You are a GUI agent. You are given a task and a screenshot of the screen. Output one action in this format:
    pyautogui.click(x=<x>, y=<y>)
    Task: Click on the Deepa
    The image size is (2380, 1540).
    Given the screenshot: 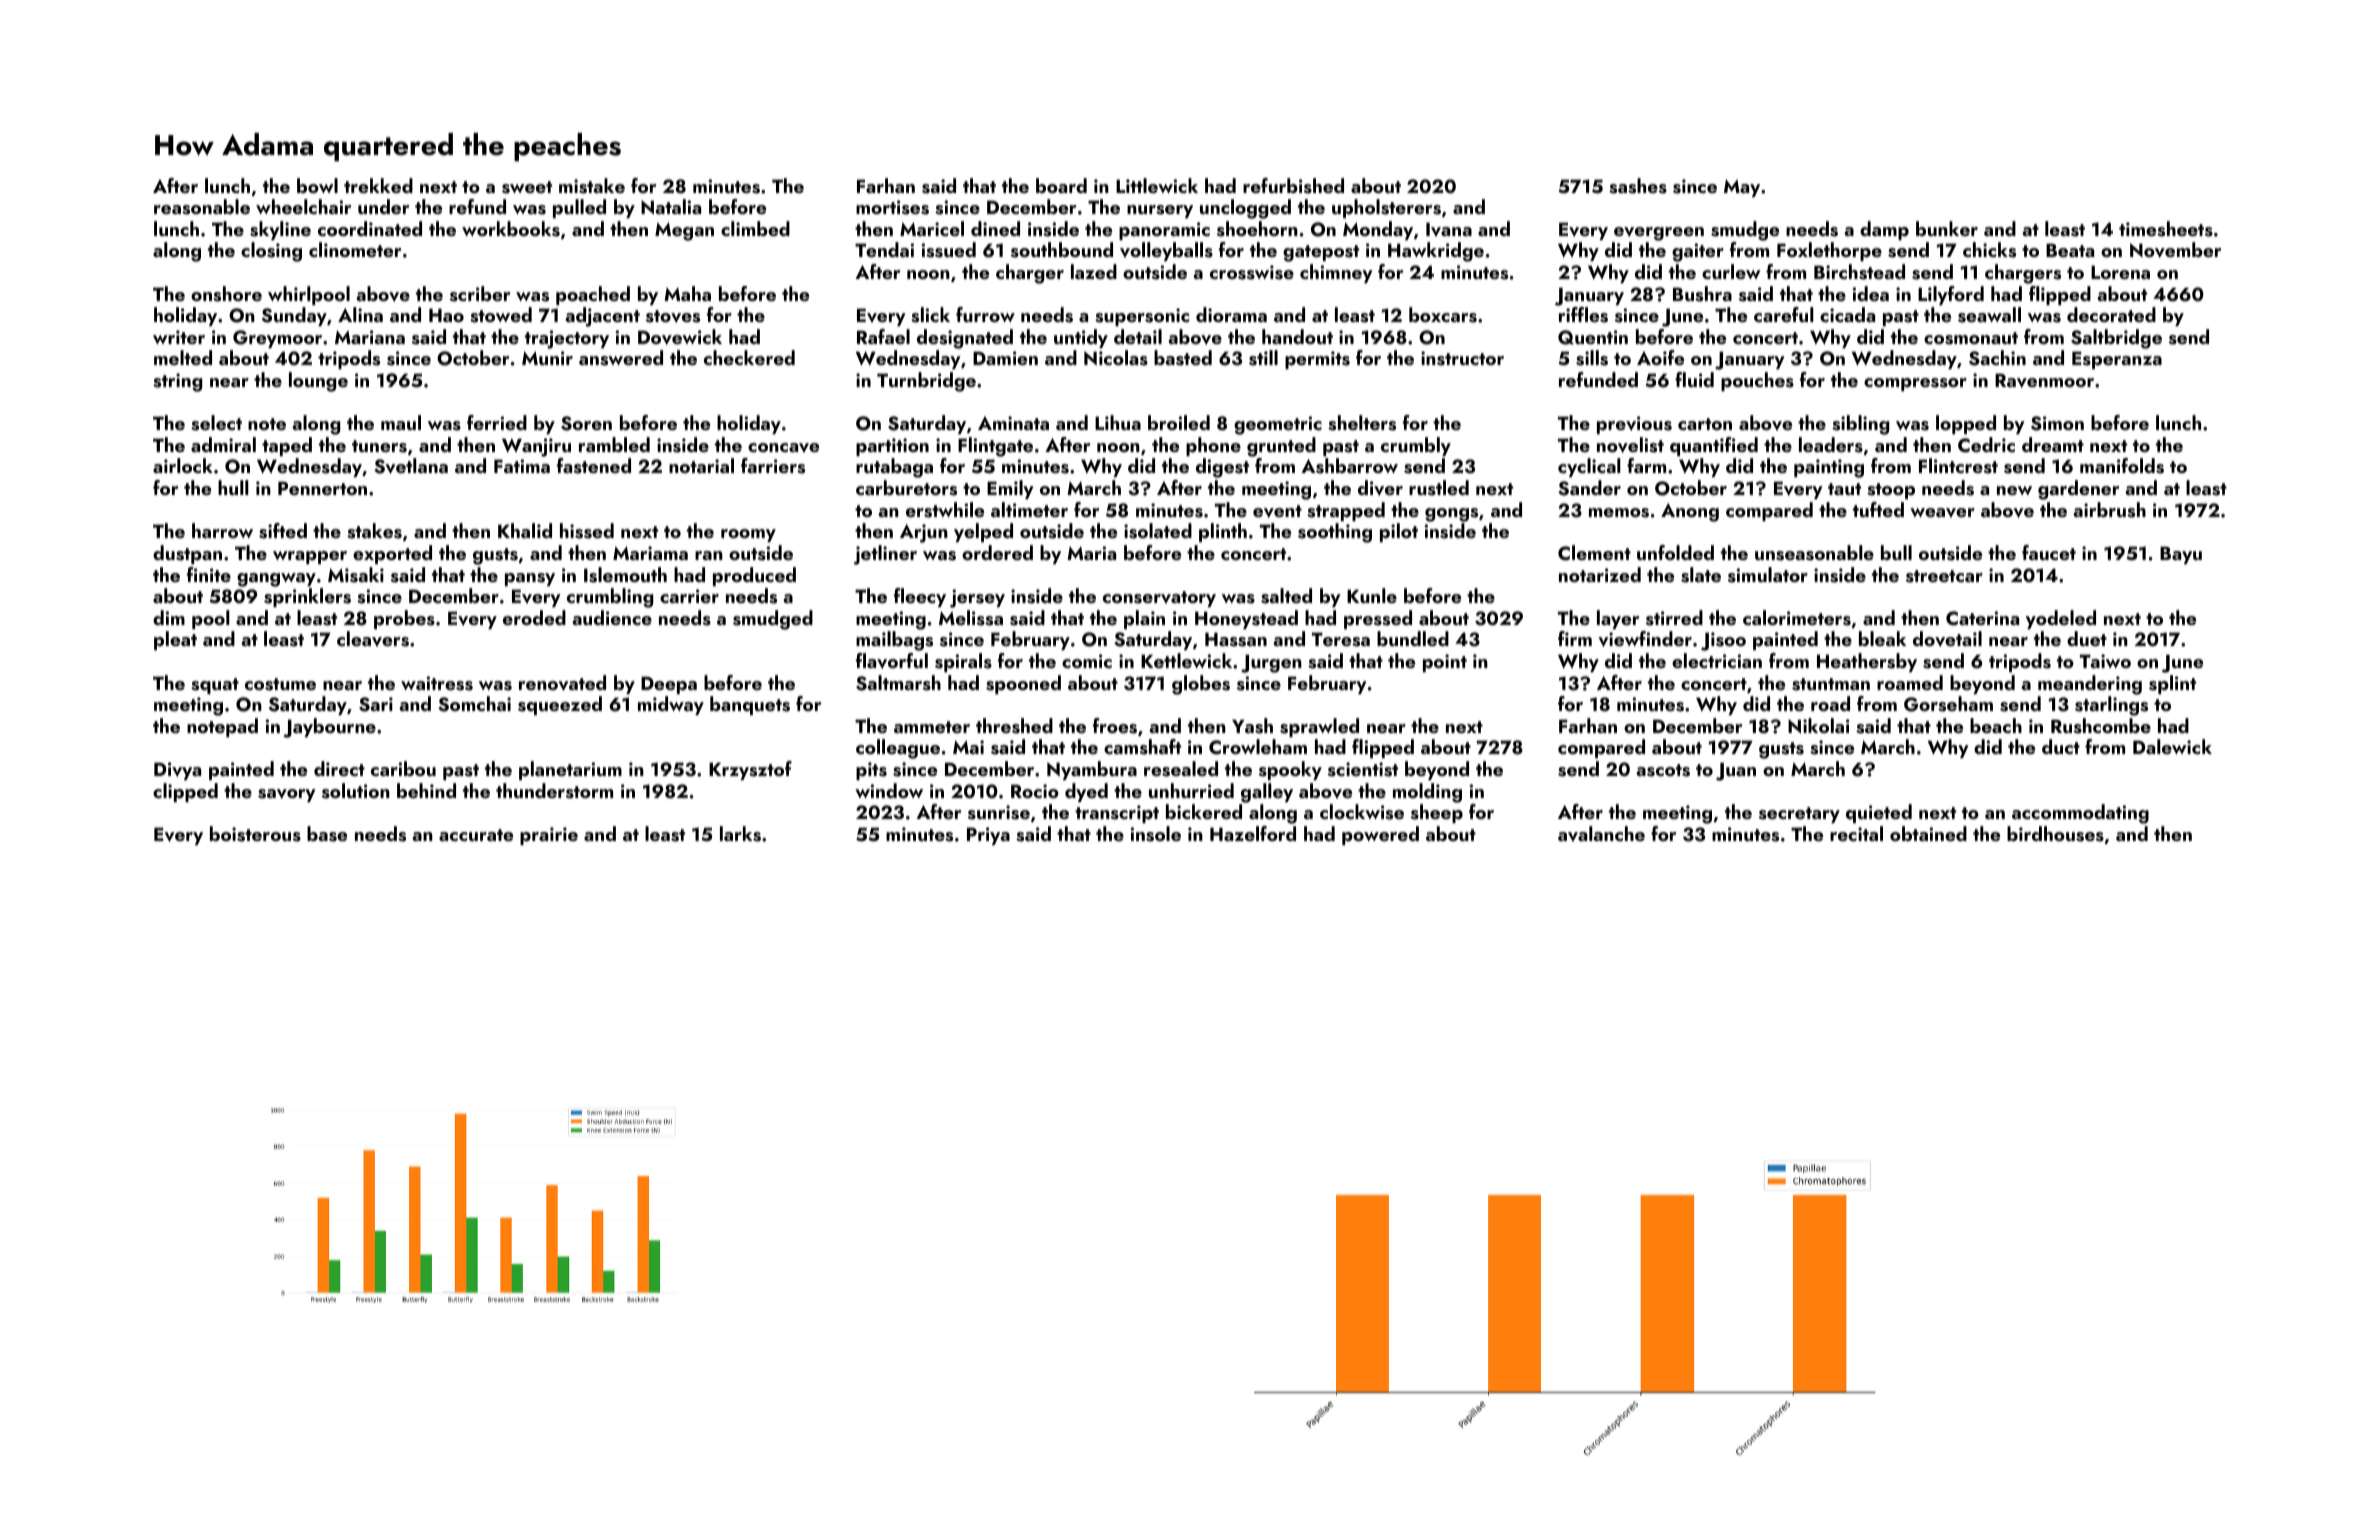 What is the action you would take?
    pyautogui.click(x=669, y=685)
